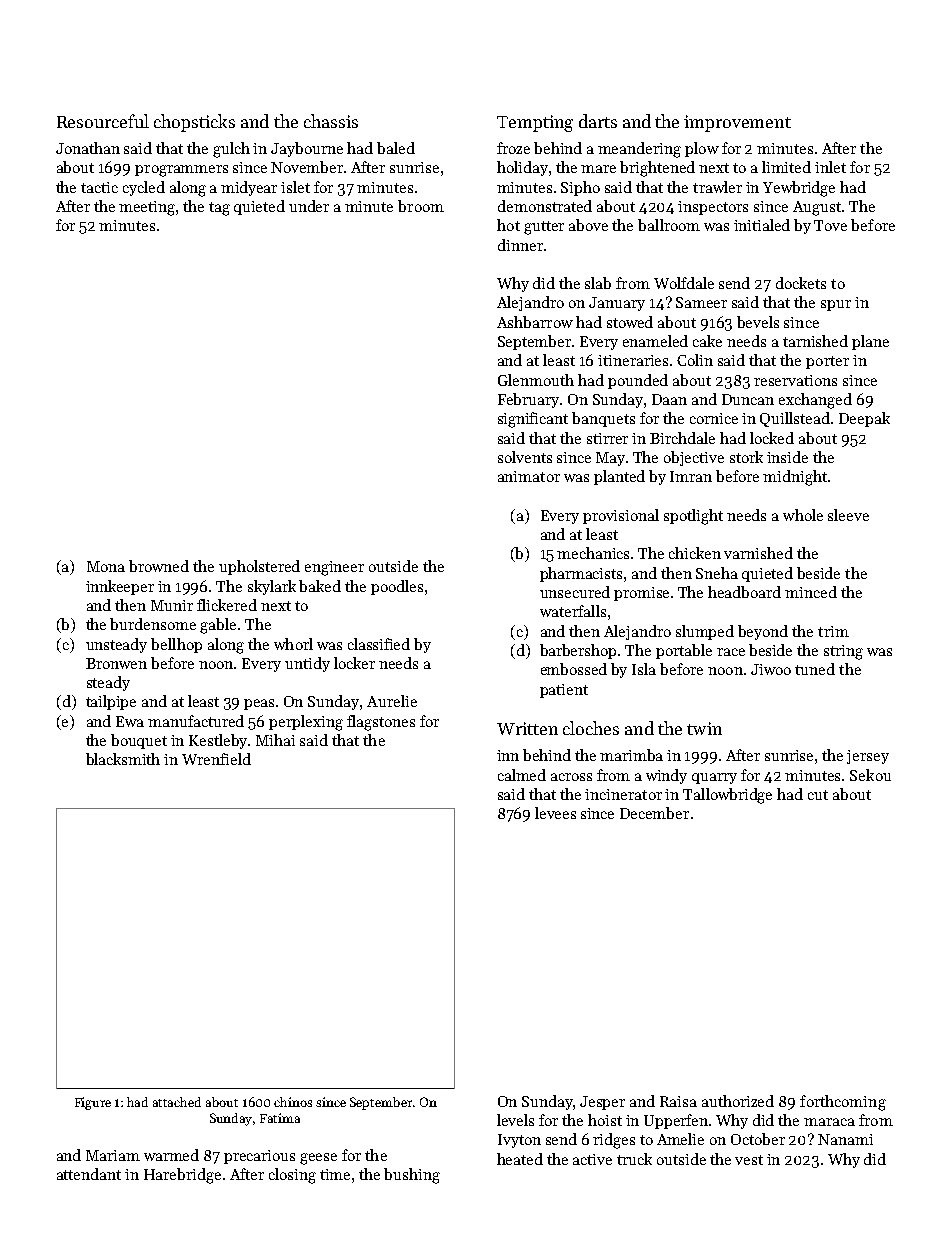 This page has height=1233, width=952. What do you see at coordinates (103, 121) in the page?
I see `Resourceful` at bounding box center [103, 121].
